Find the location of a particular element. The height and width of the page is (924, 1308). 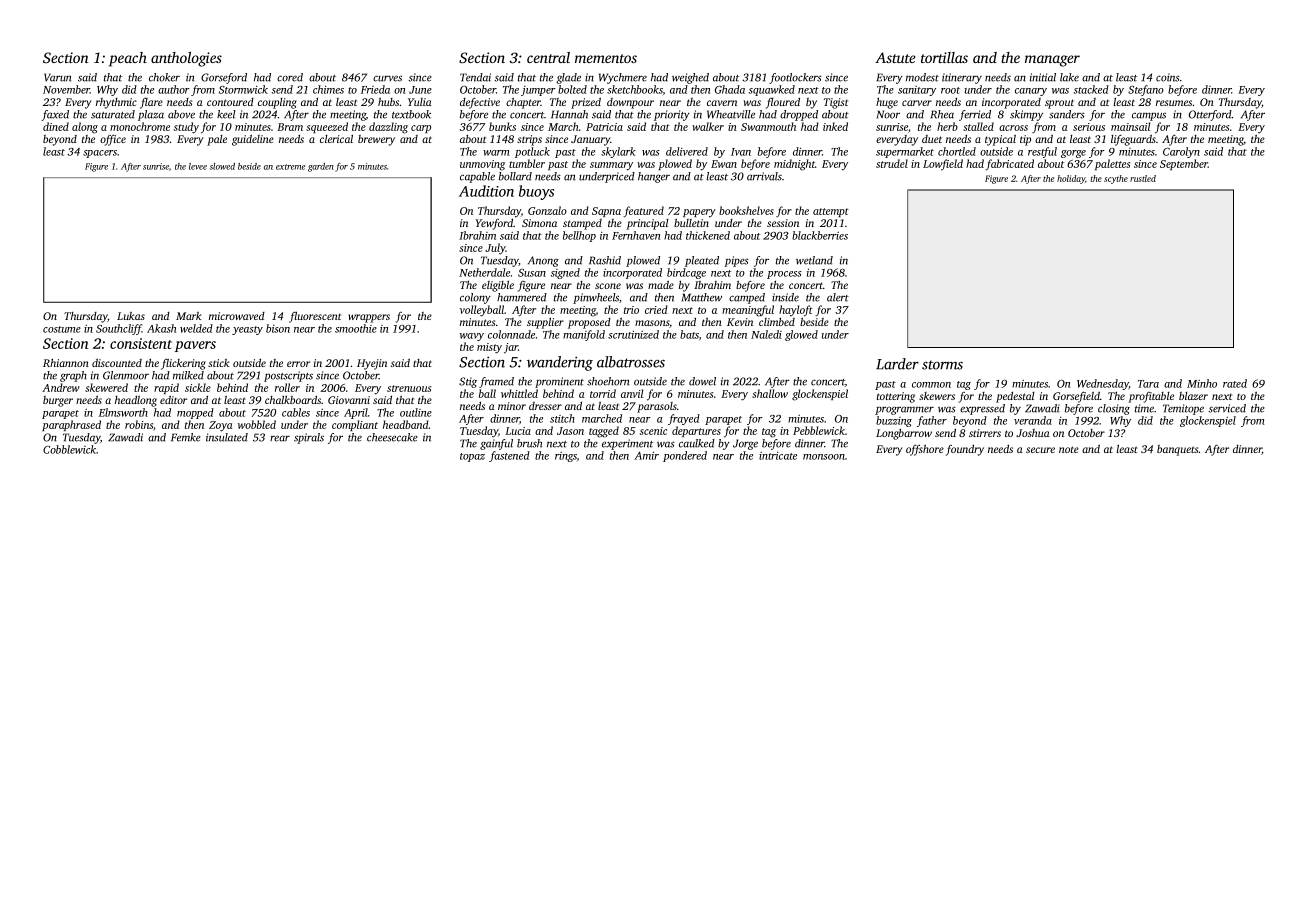

alert is located at coordinates (838, 297).
